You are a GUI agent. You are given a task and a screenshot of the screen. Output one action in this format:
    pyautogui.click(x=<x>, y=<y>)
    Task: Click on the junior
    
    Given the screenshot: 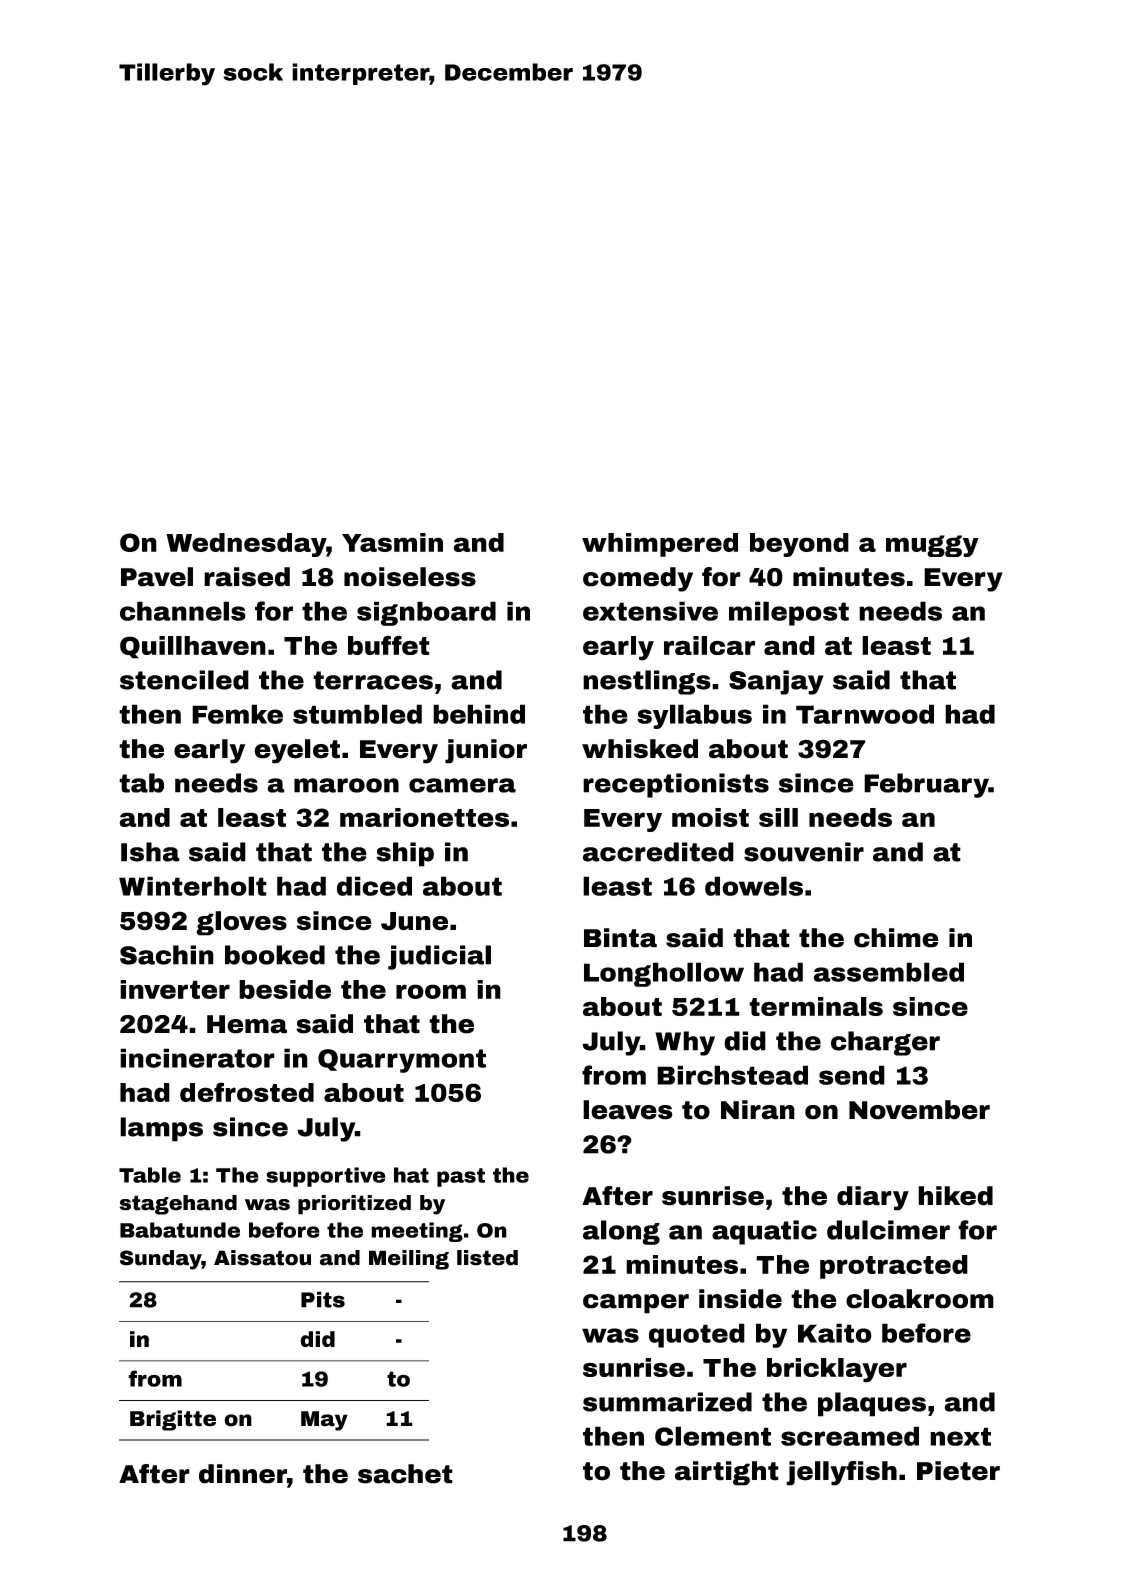 What is the action you would take?
    pyautogui.click(x=486, y=751)
